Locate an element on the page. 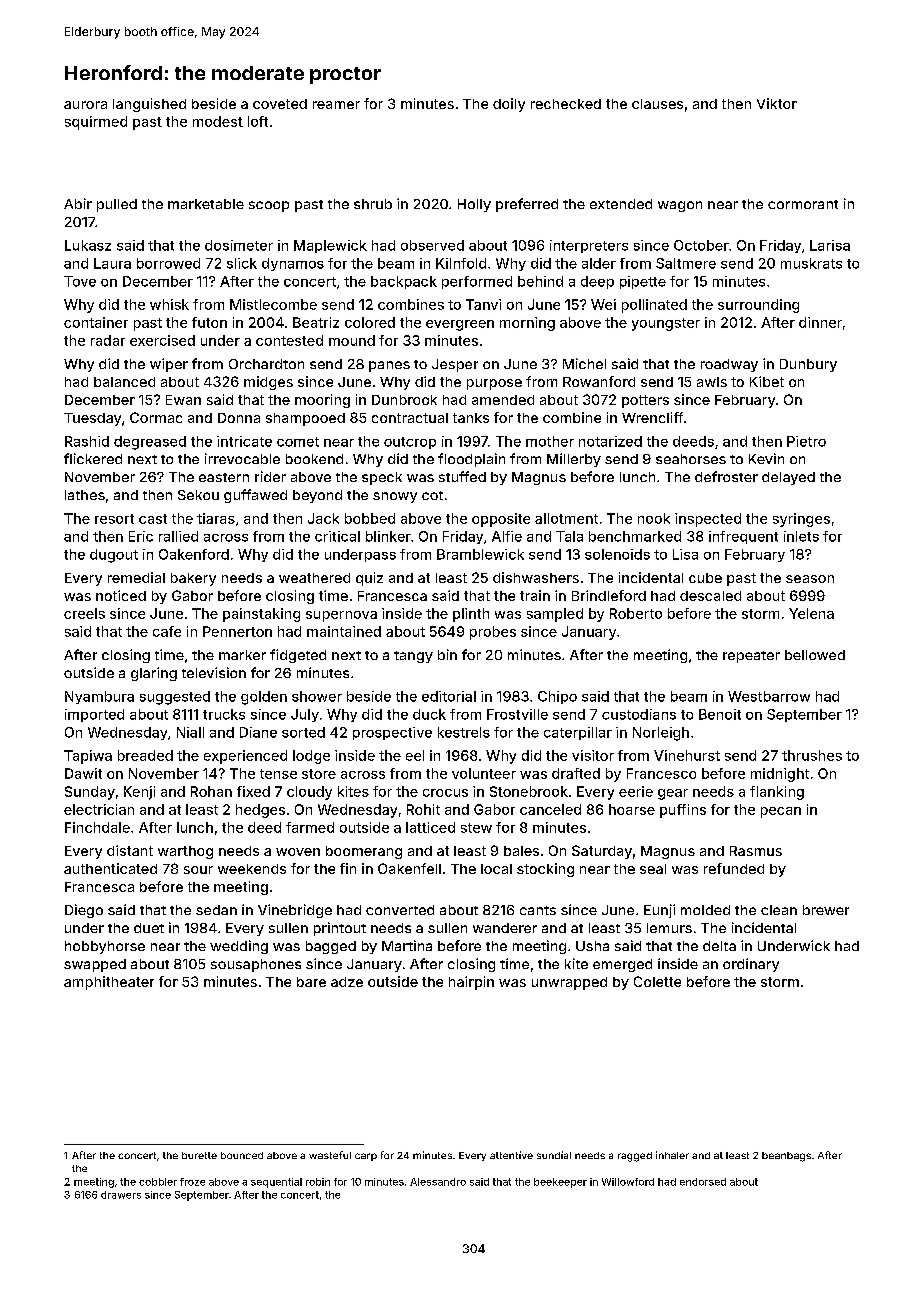 This image has width=924, height=1308. sedan is located at coordinates (216, 910).
